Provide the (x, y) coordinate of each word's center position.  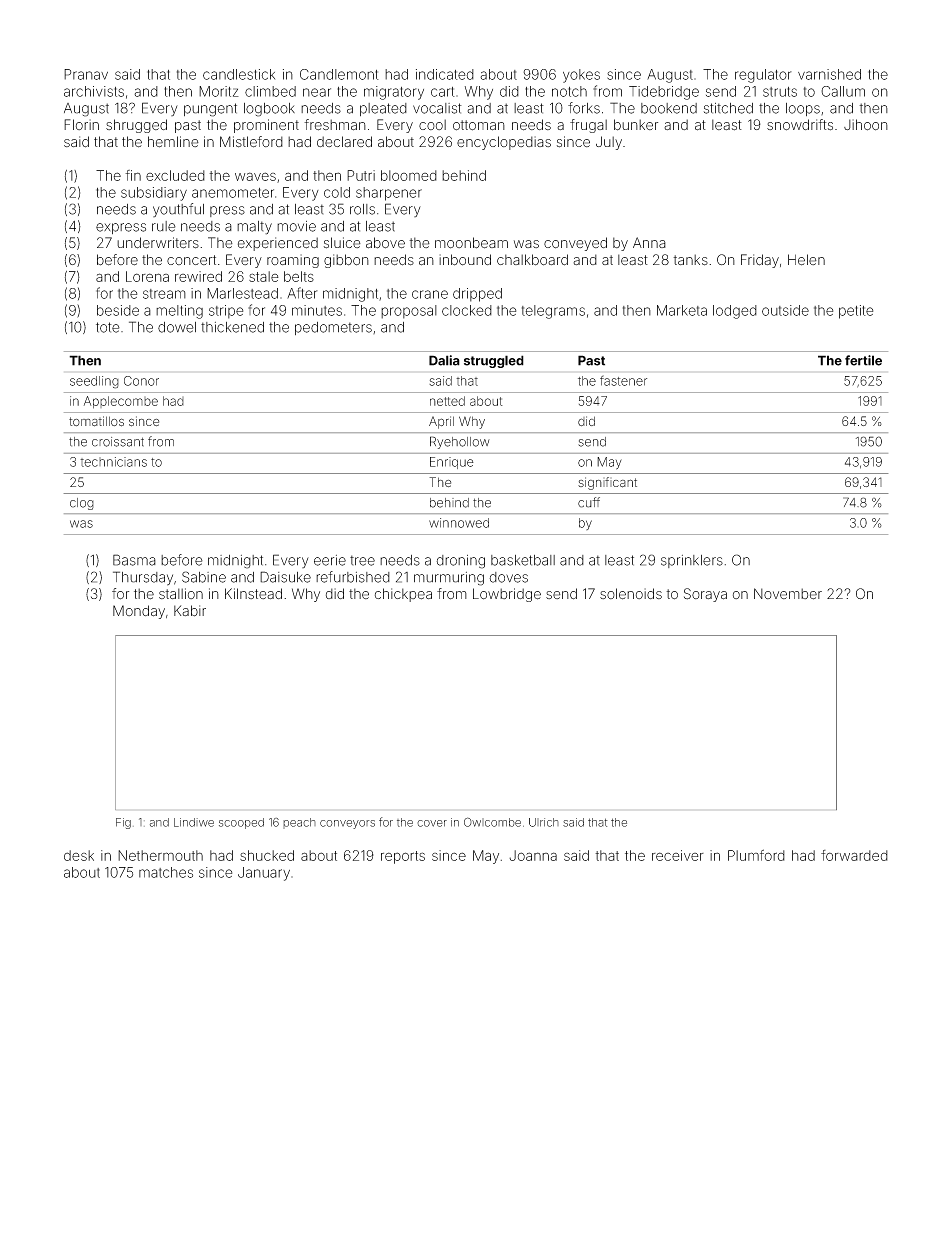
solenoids (631, 594)
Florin (81, 124)
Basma (134, 560)
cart (443, 92)
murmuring (449, 579)
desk (79, 855)
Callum (843, 91)
